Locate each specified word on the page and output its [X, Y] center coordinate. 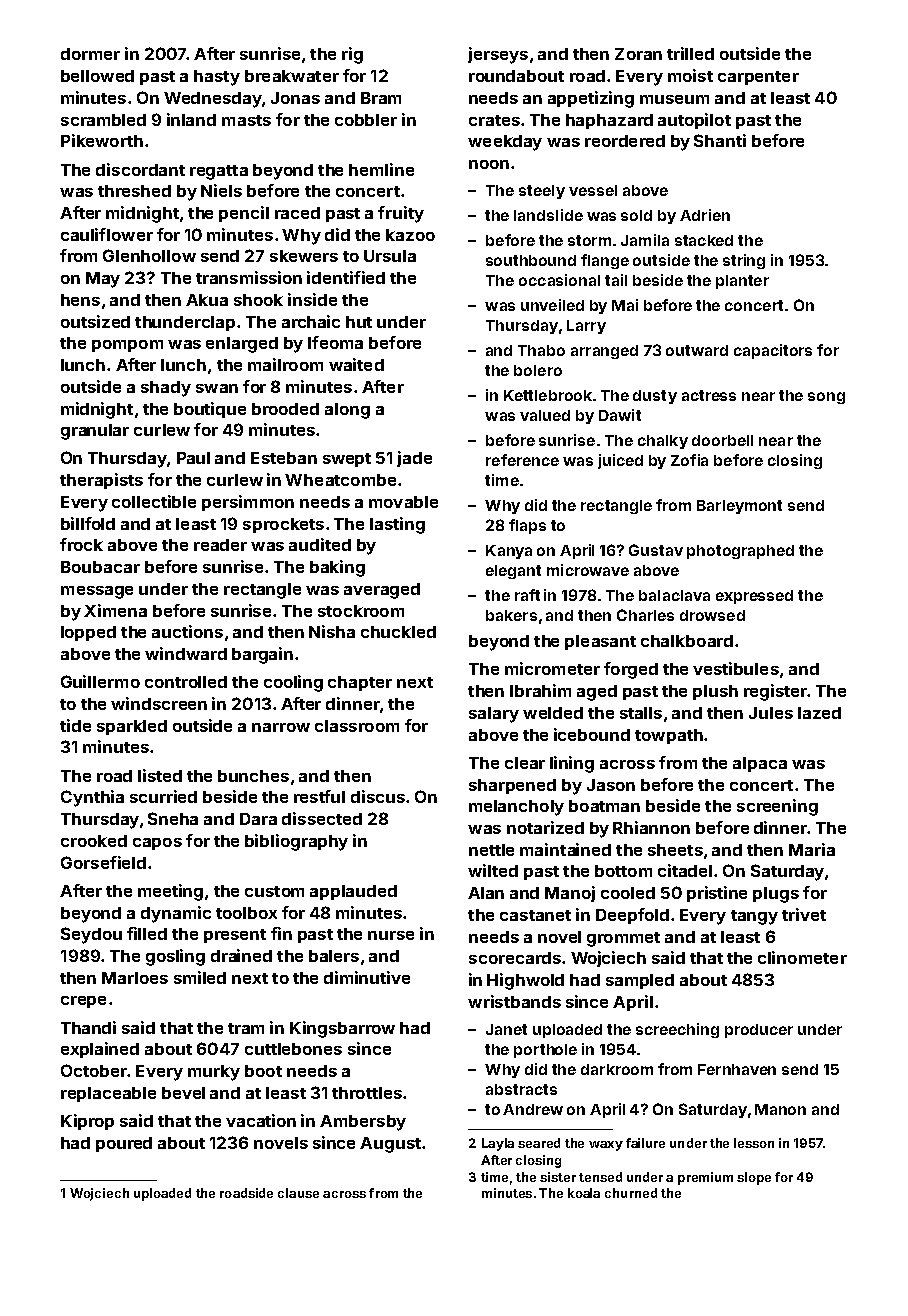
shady [166, 389]
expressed [754, 597]
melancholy [516, 808]
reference [522, 460]
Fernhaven [737, 1069]
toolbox [246, 913]
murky [214, 1073]
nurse [391, 935]
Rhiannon [651, 827]
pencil [244, 214]
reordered [625, 141]
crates [494, 120]
